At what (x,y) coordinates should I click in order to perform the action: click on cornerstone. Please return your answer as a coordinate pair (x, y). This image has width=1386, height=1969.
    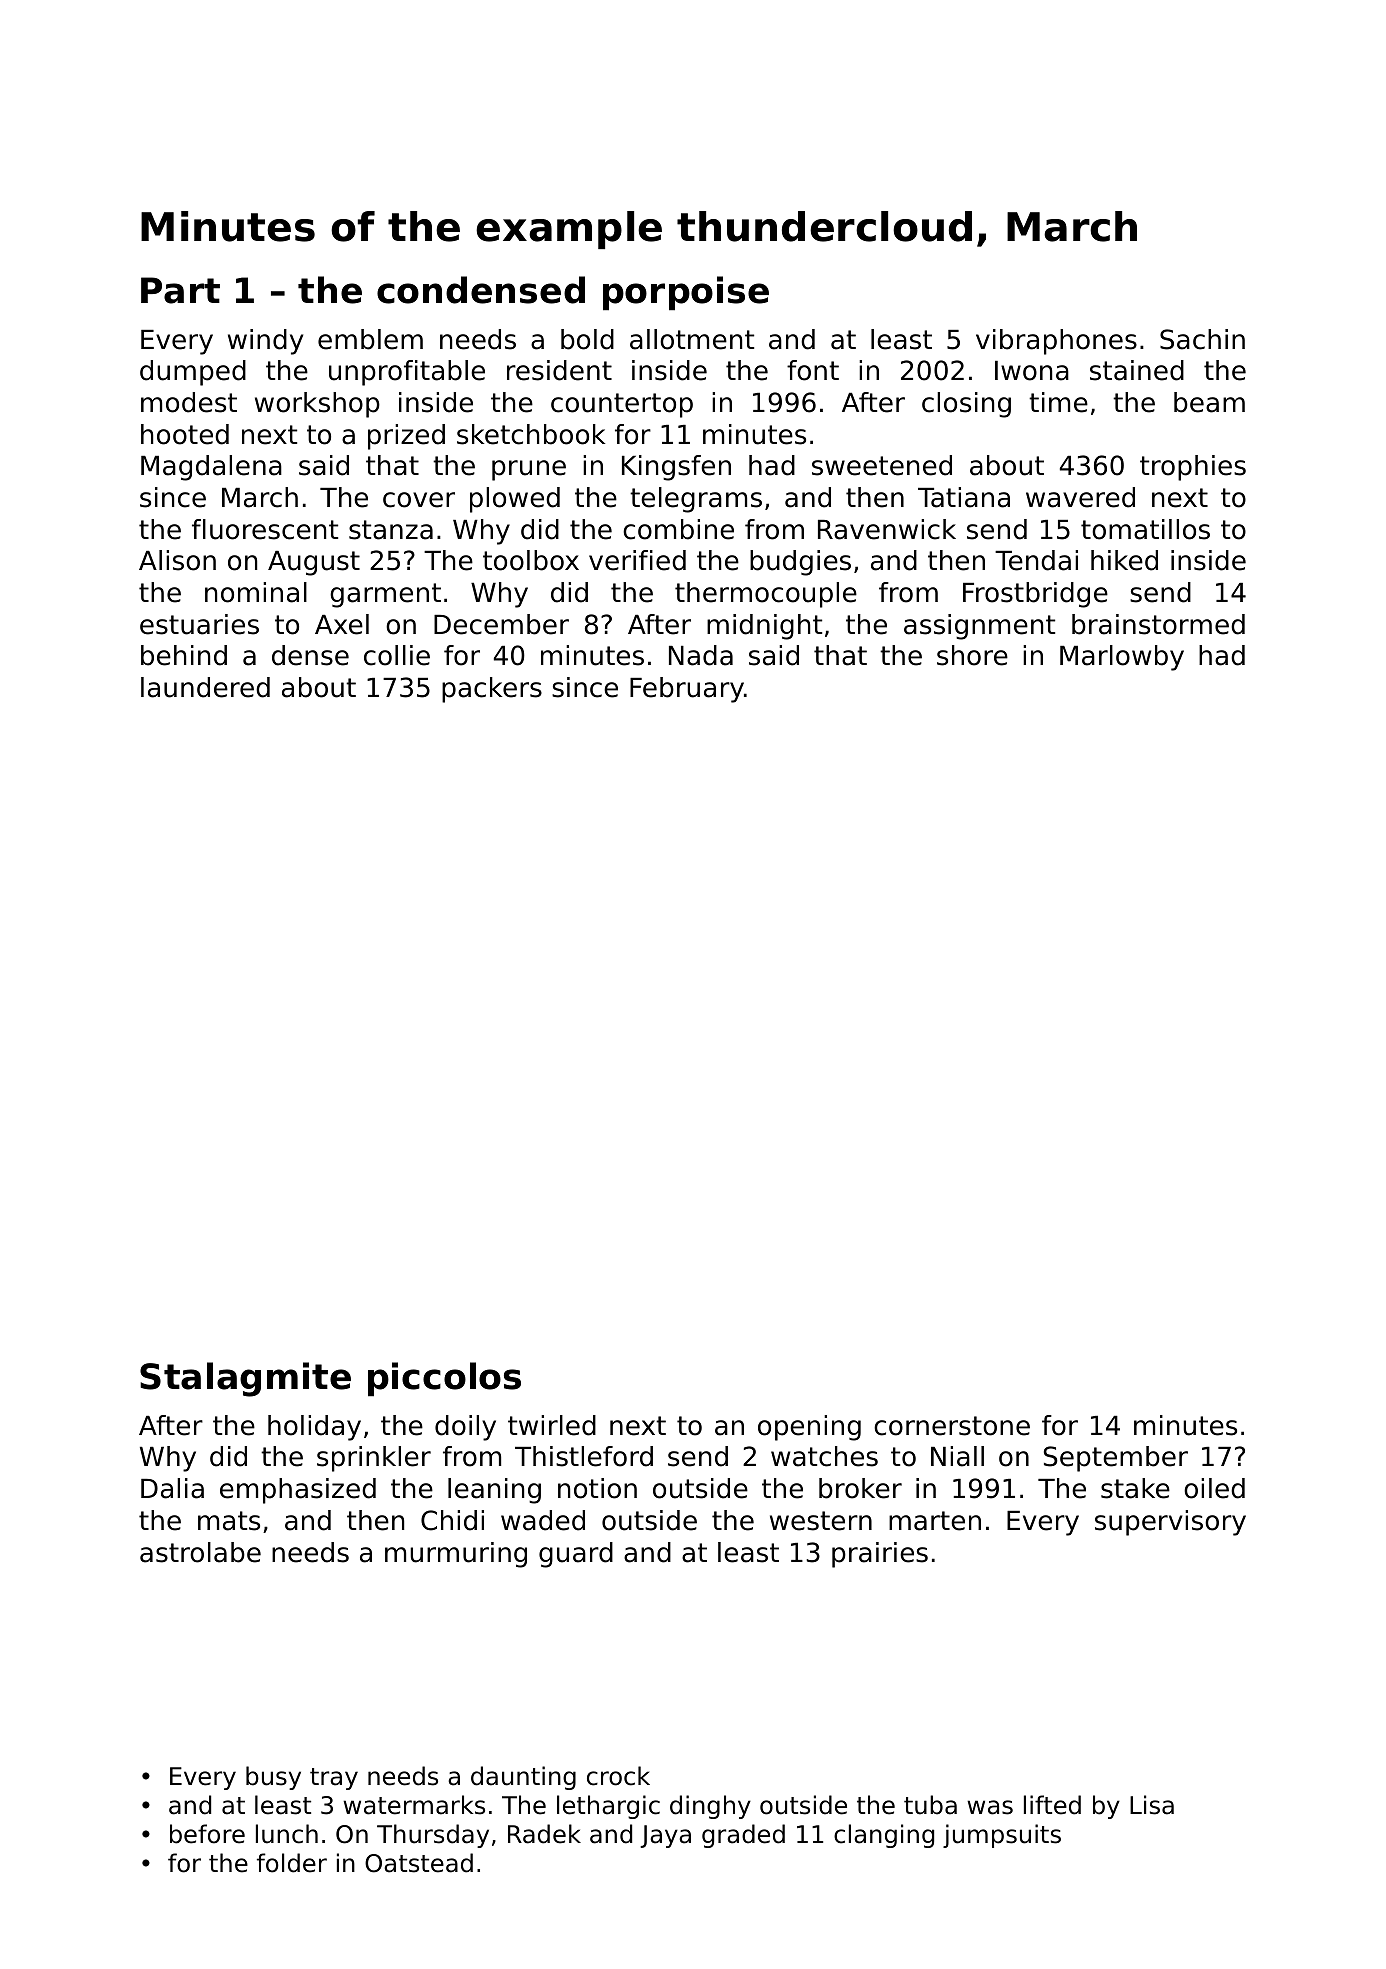
    Looking at the image, I should click on (952, 1426).
